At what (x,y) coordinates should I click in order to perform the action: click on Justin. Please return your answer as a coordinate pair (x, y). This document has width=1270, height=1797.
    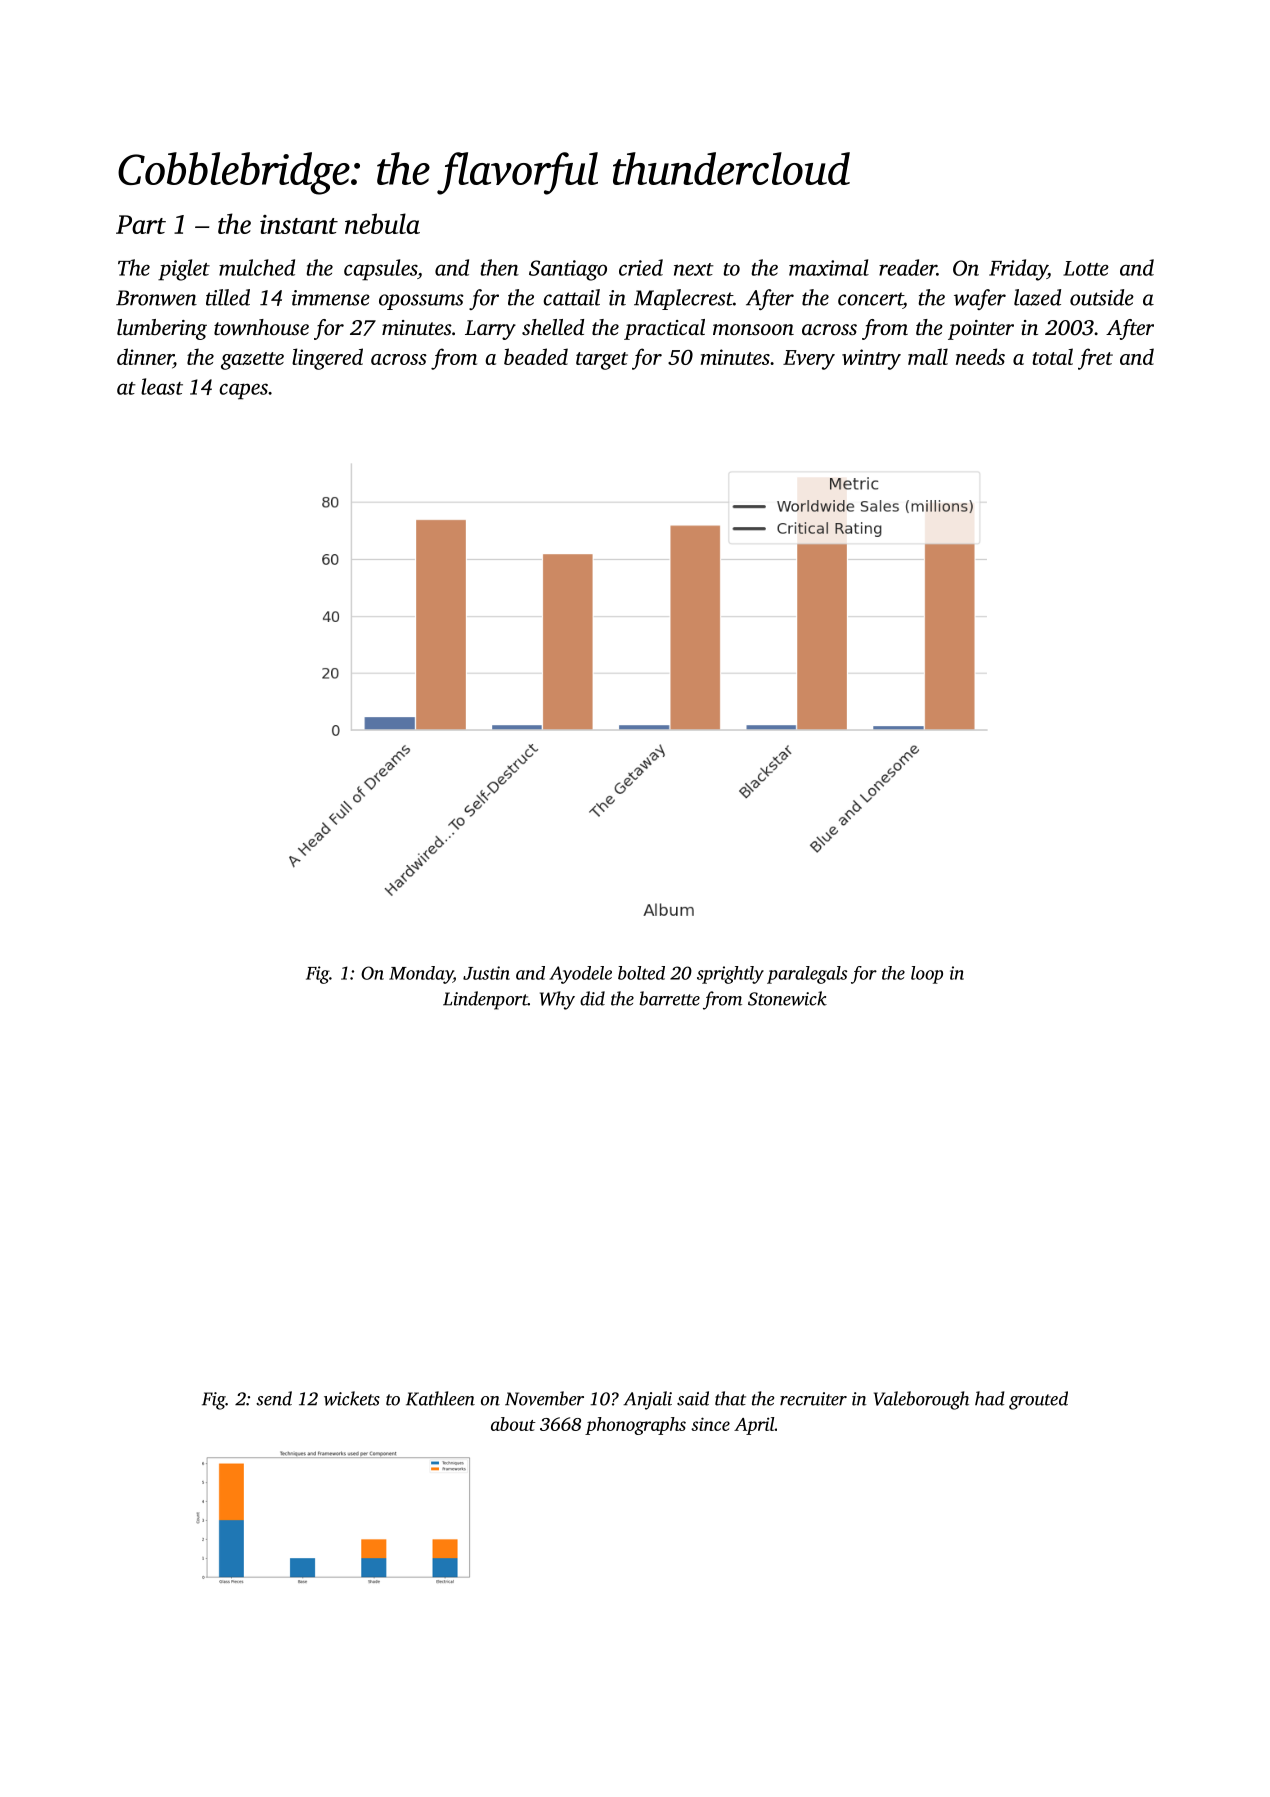
    Looking at the image, I should click on (486, 973).
